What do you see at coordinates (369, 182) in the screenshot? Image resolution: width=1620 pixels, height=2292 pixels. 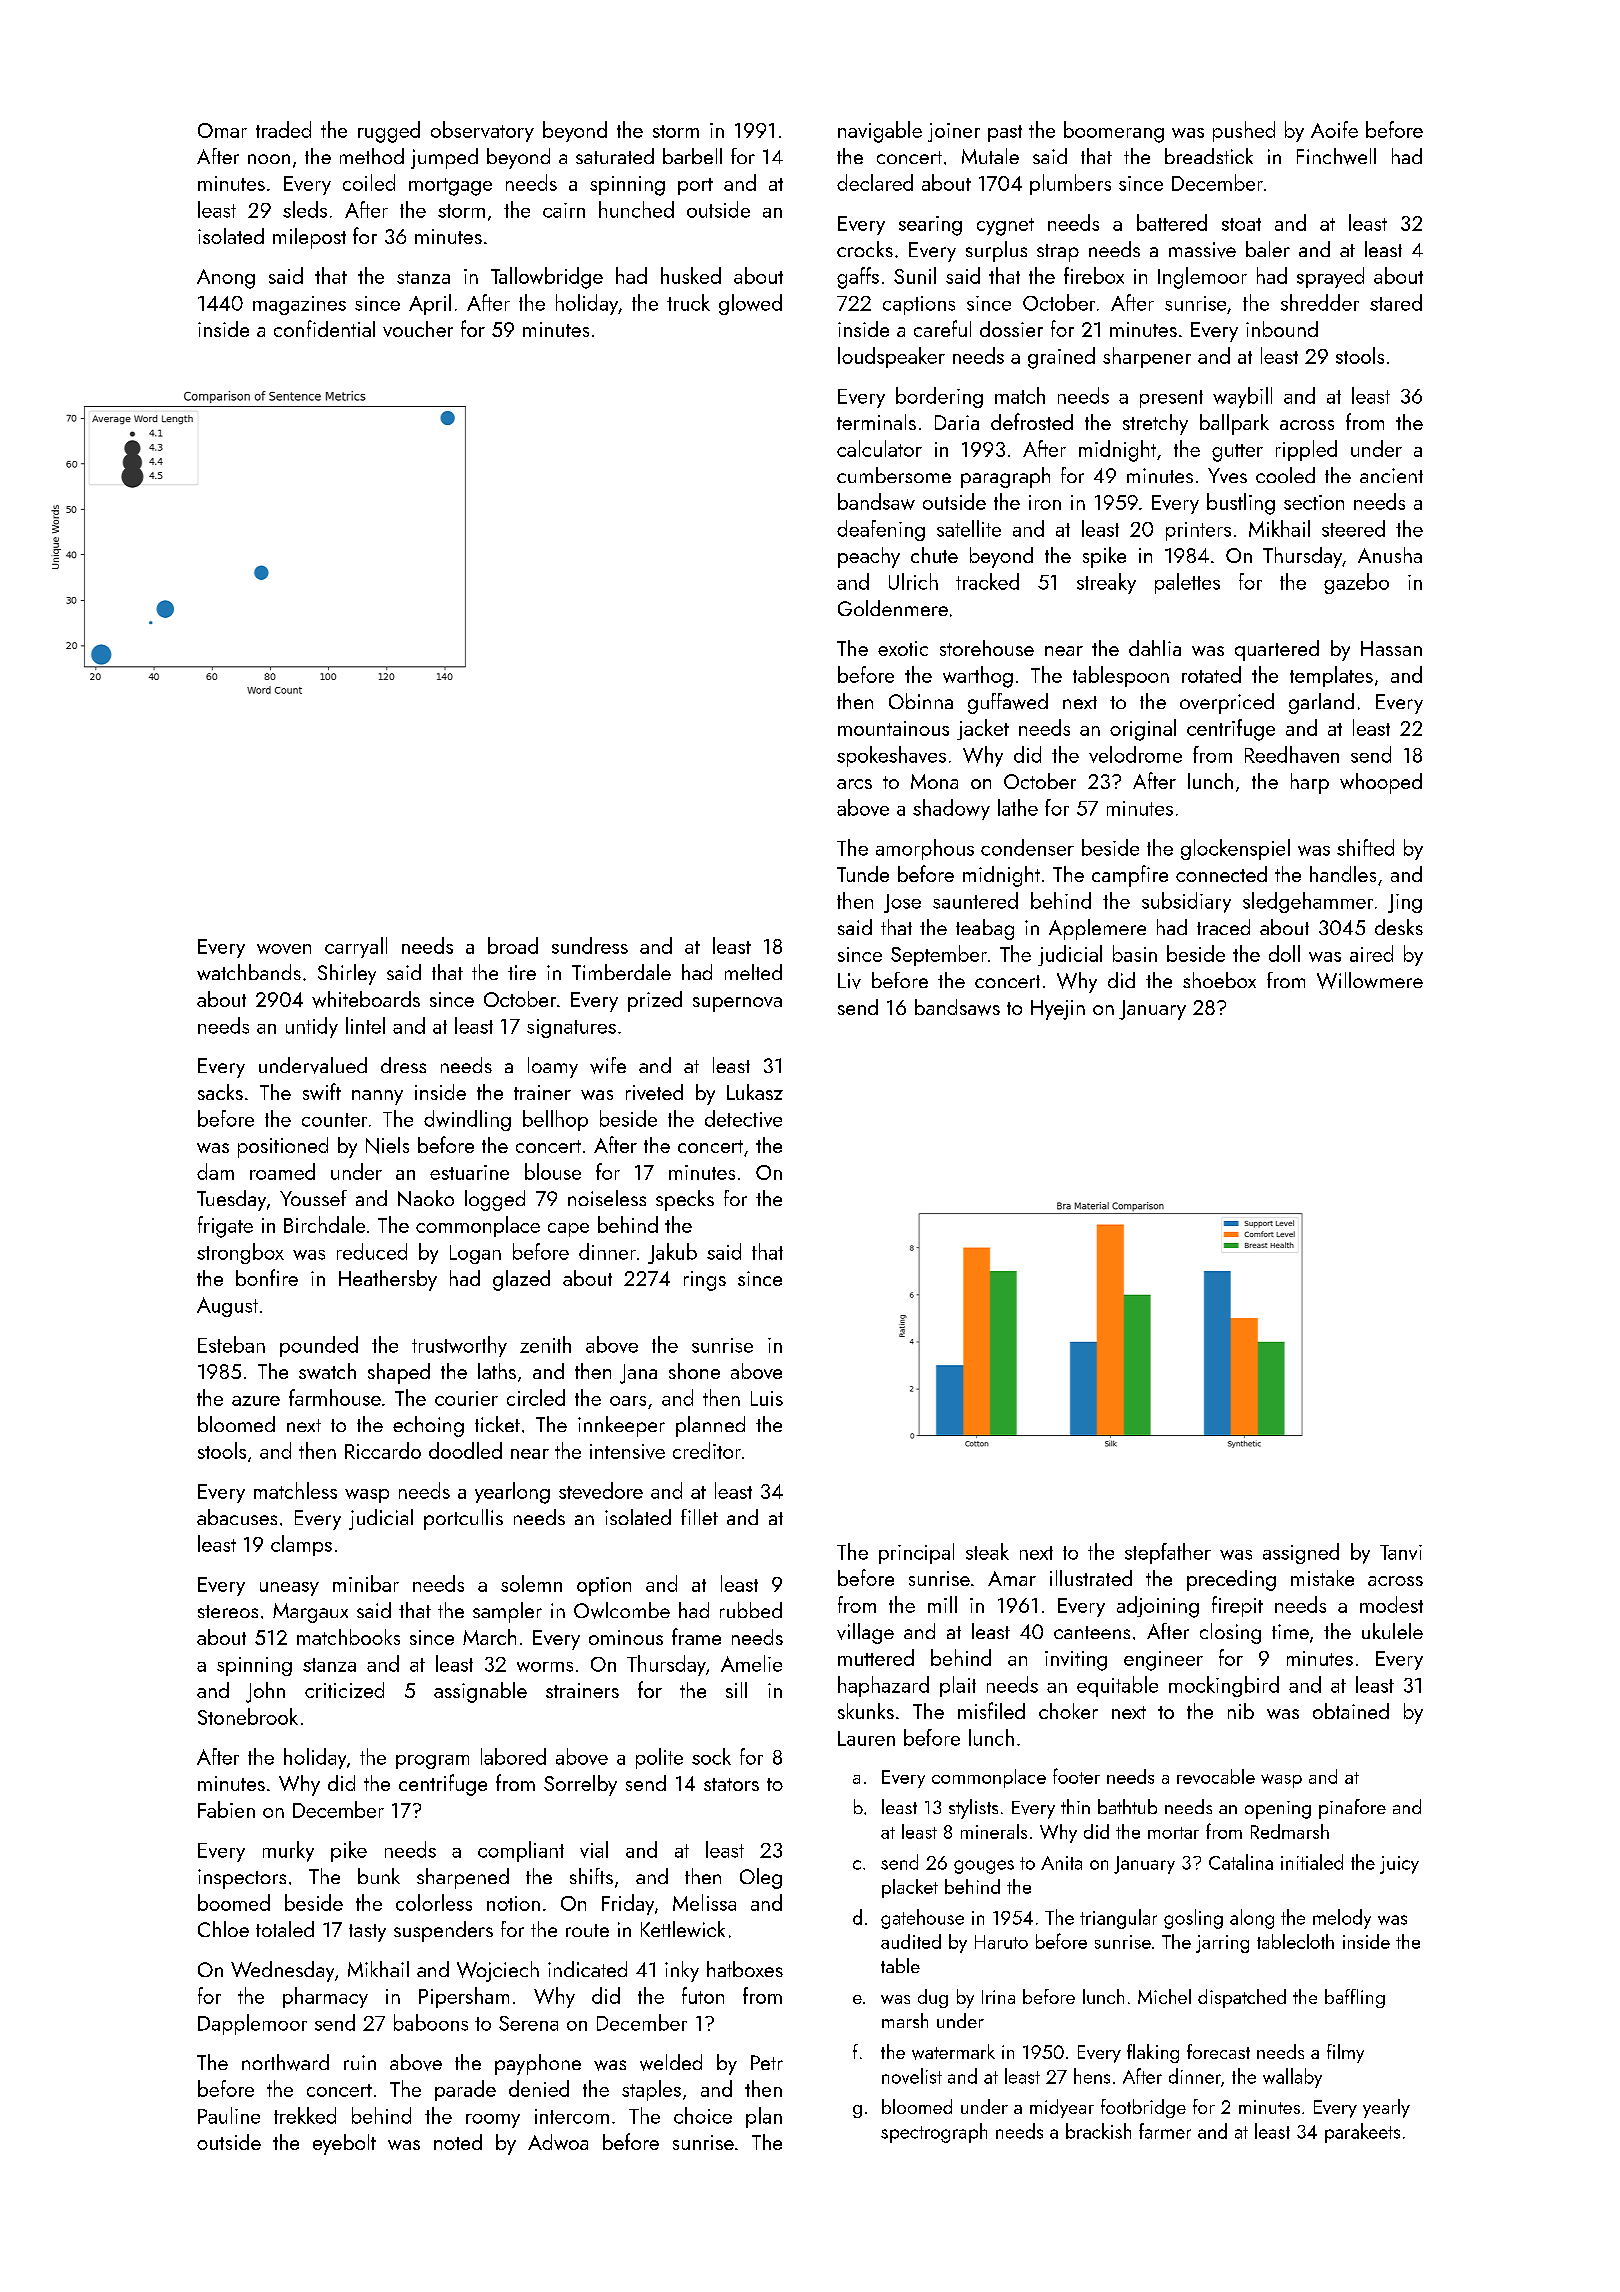 I see `coiled` at bounding box center [369, 182].
